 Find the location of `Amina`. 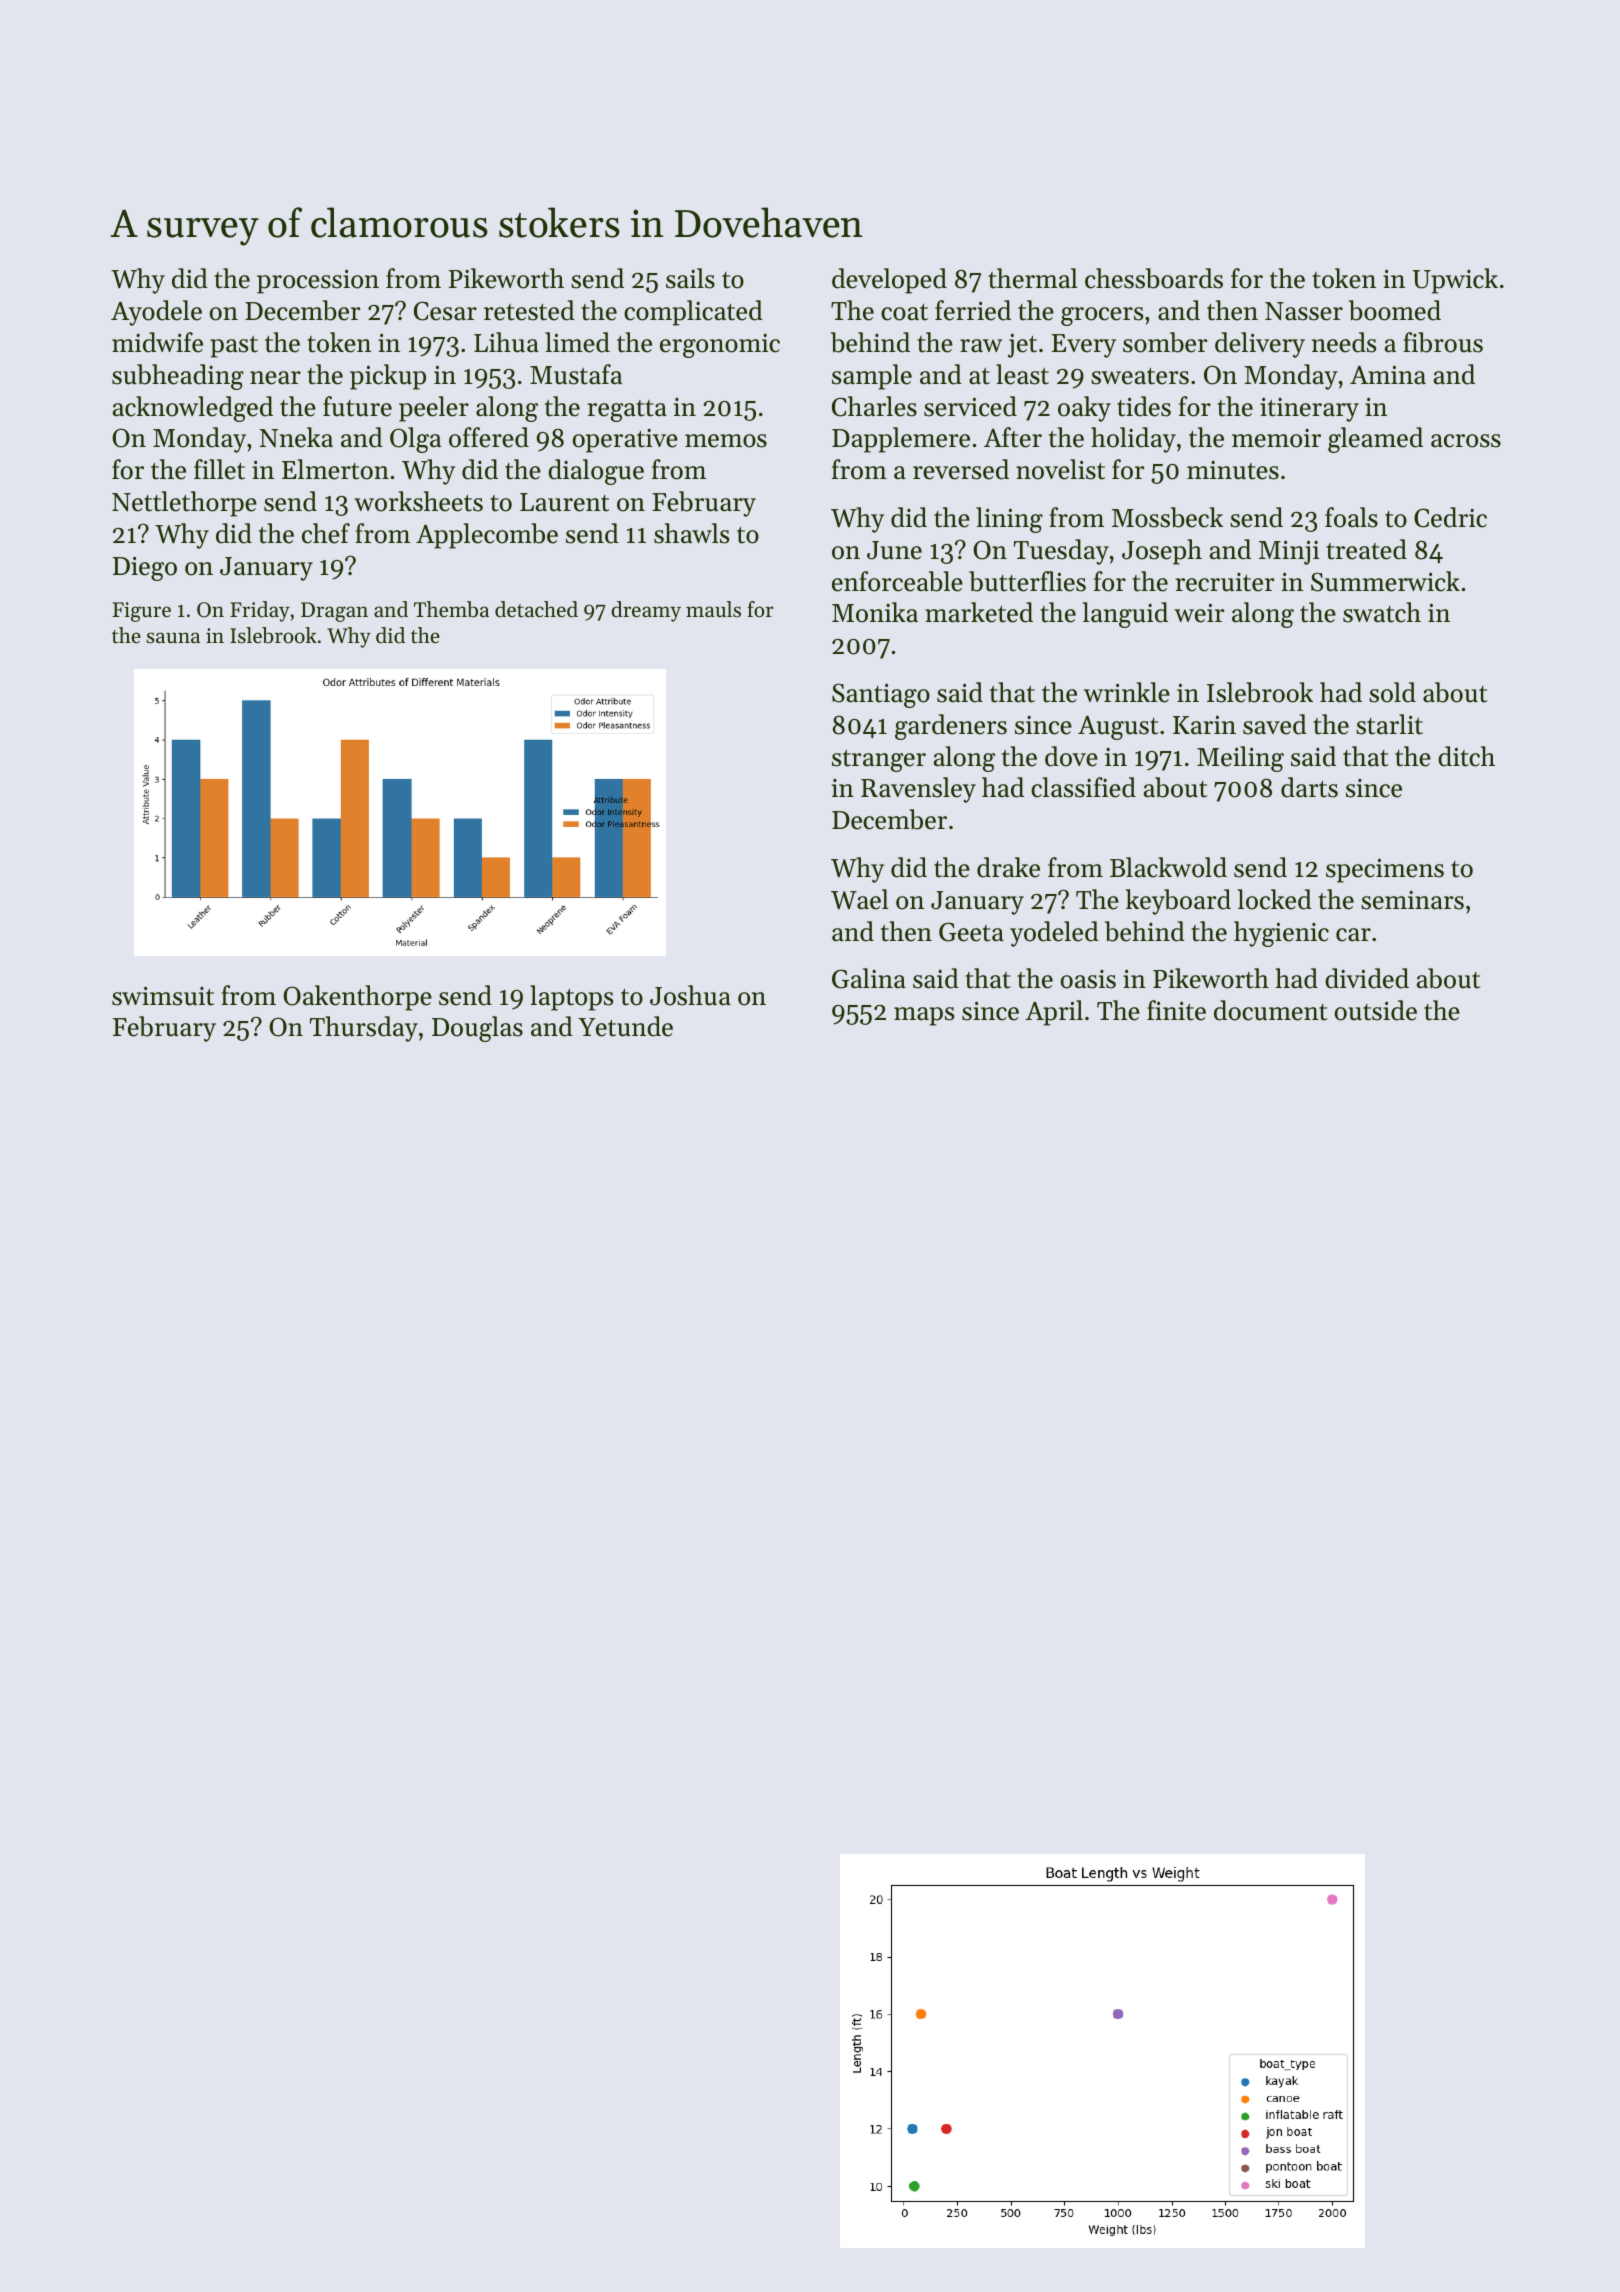

Amina is located at coordinates (1388, 374).
